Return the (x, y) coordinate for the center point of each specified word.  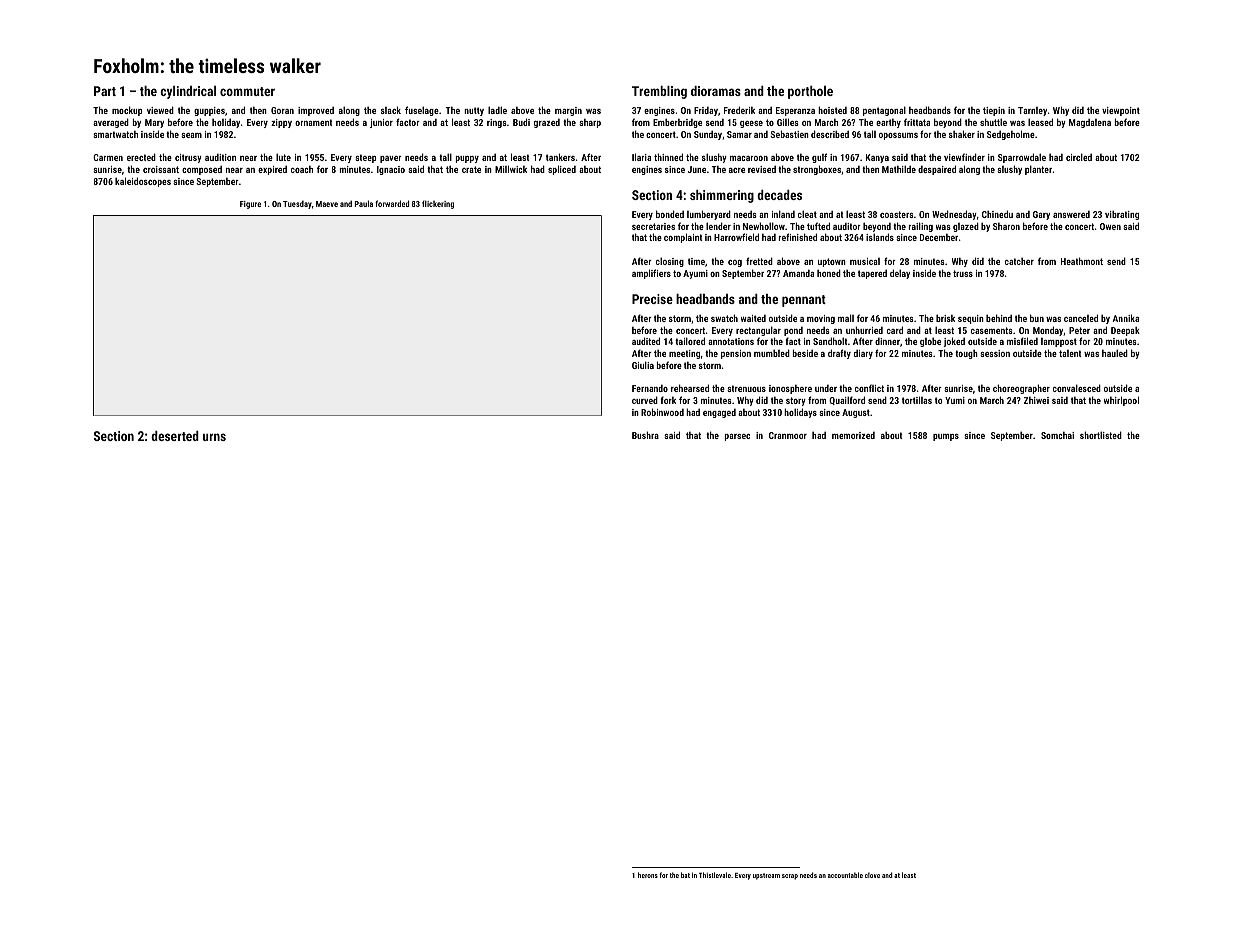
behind (999, 318)
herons (648, 875)
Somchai (1057, 435)
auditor (847, 226)
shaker (962, 134)
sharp (590, 123)
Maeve (327, 204)
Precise (652, 299)
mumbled (772, 353)
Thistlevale (715, 875)
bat (685, 875)
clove (872, 875)
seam (191, 135)
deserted (175, 436)
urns (214, 437)
